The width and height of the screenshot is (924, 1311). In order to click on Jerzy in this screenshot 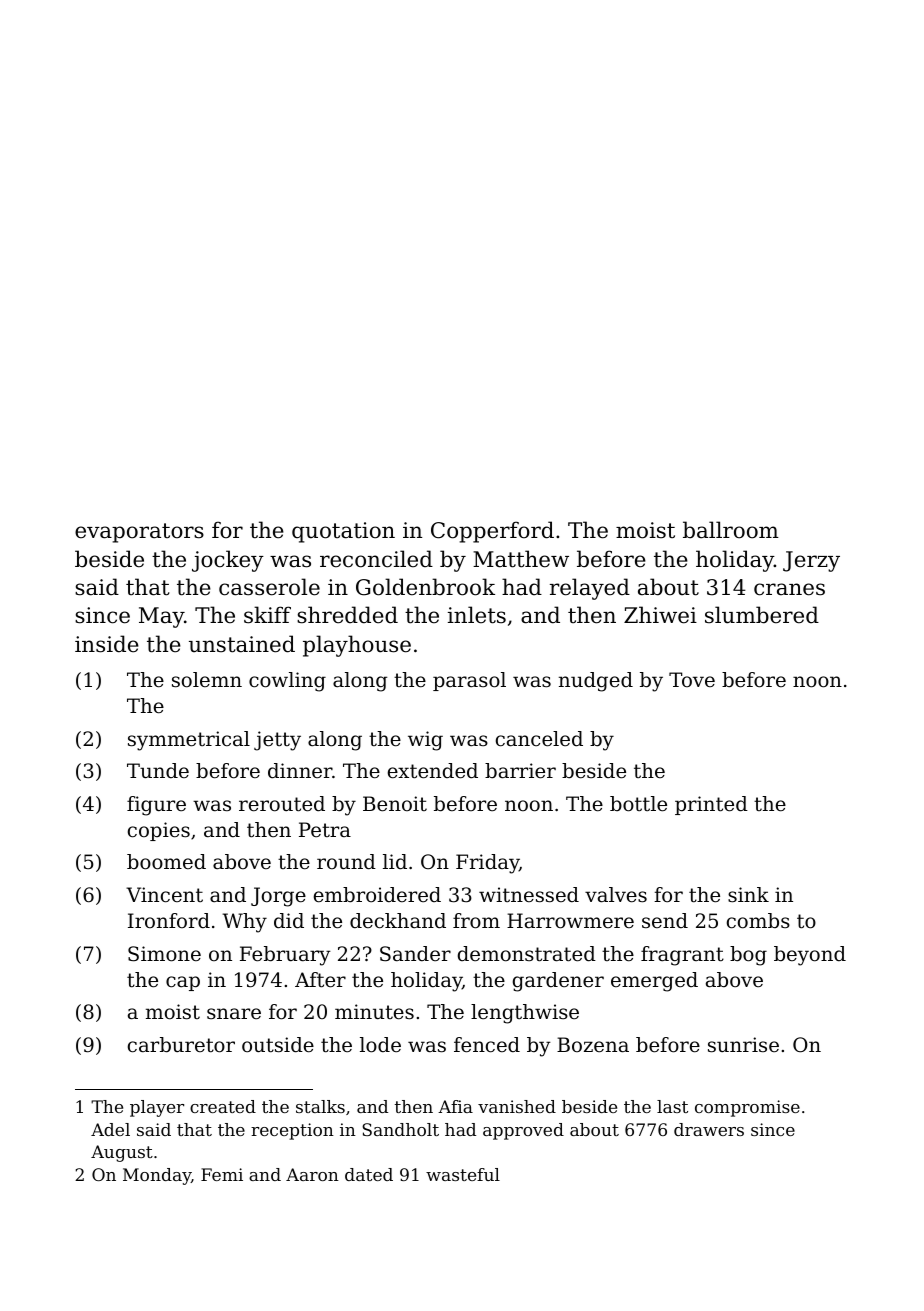, I will do `click(811, 561)`.
